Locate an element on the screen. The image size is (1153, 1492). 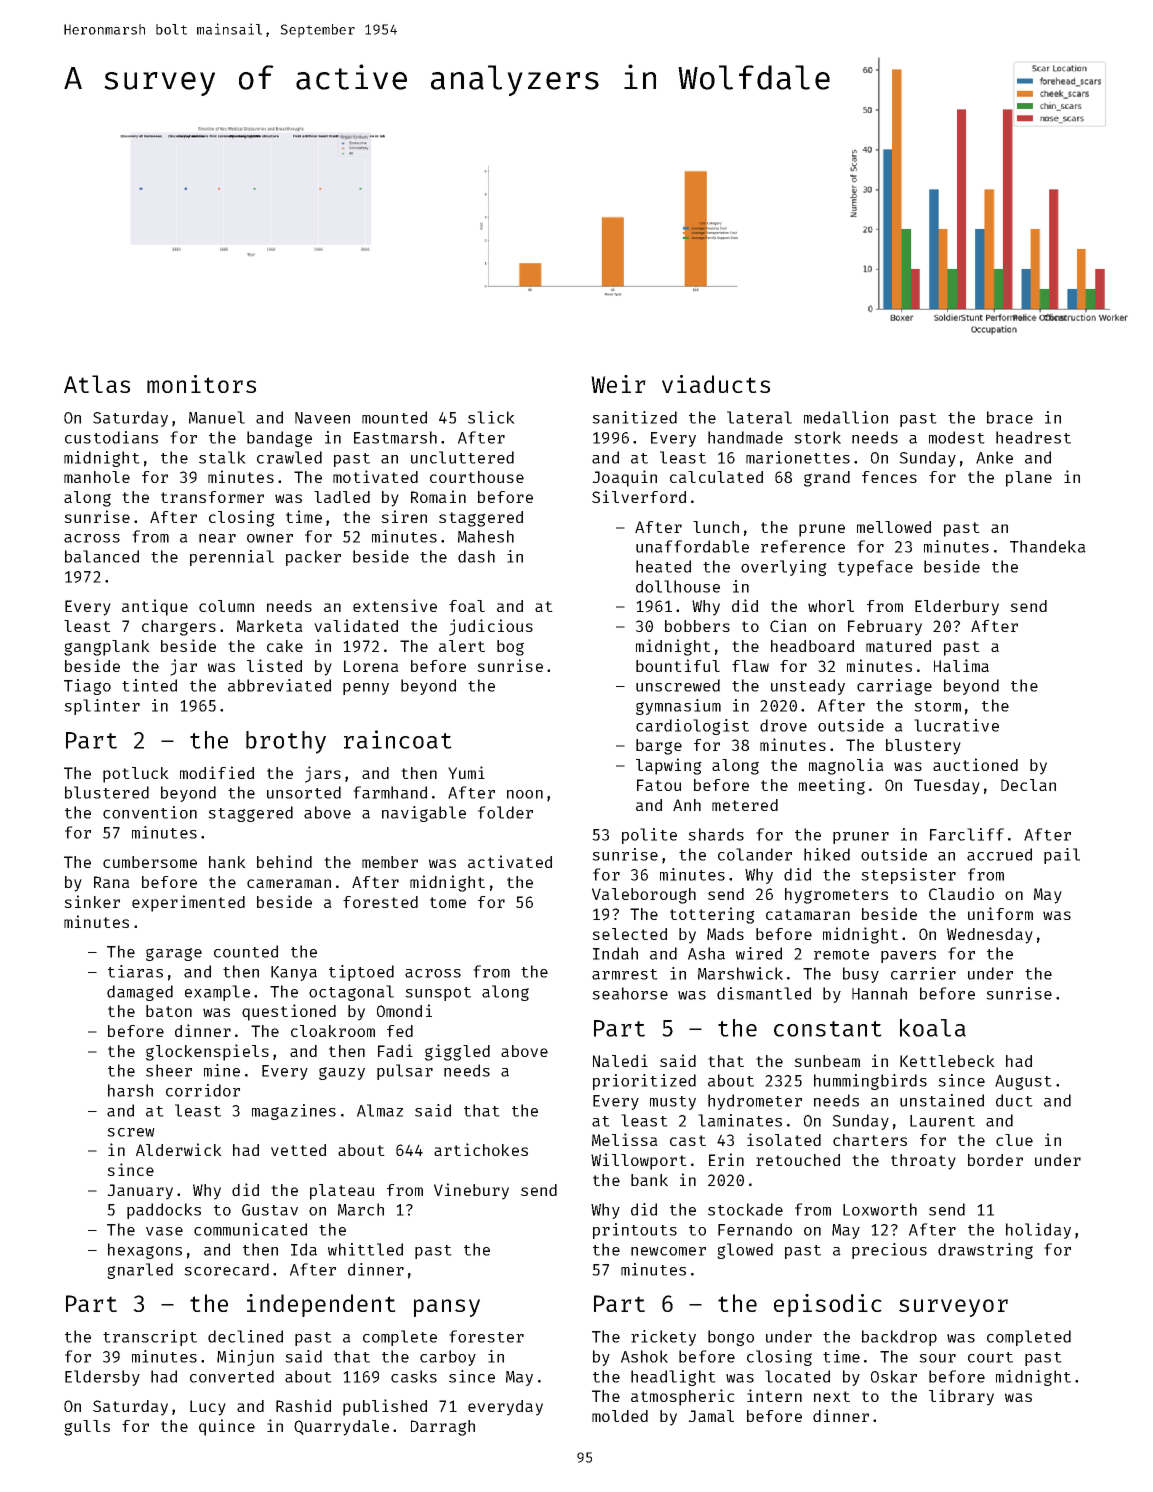
sanitized is located at coordinates (634, 417).
